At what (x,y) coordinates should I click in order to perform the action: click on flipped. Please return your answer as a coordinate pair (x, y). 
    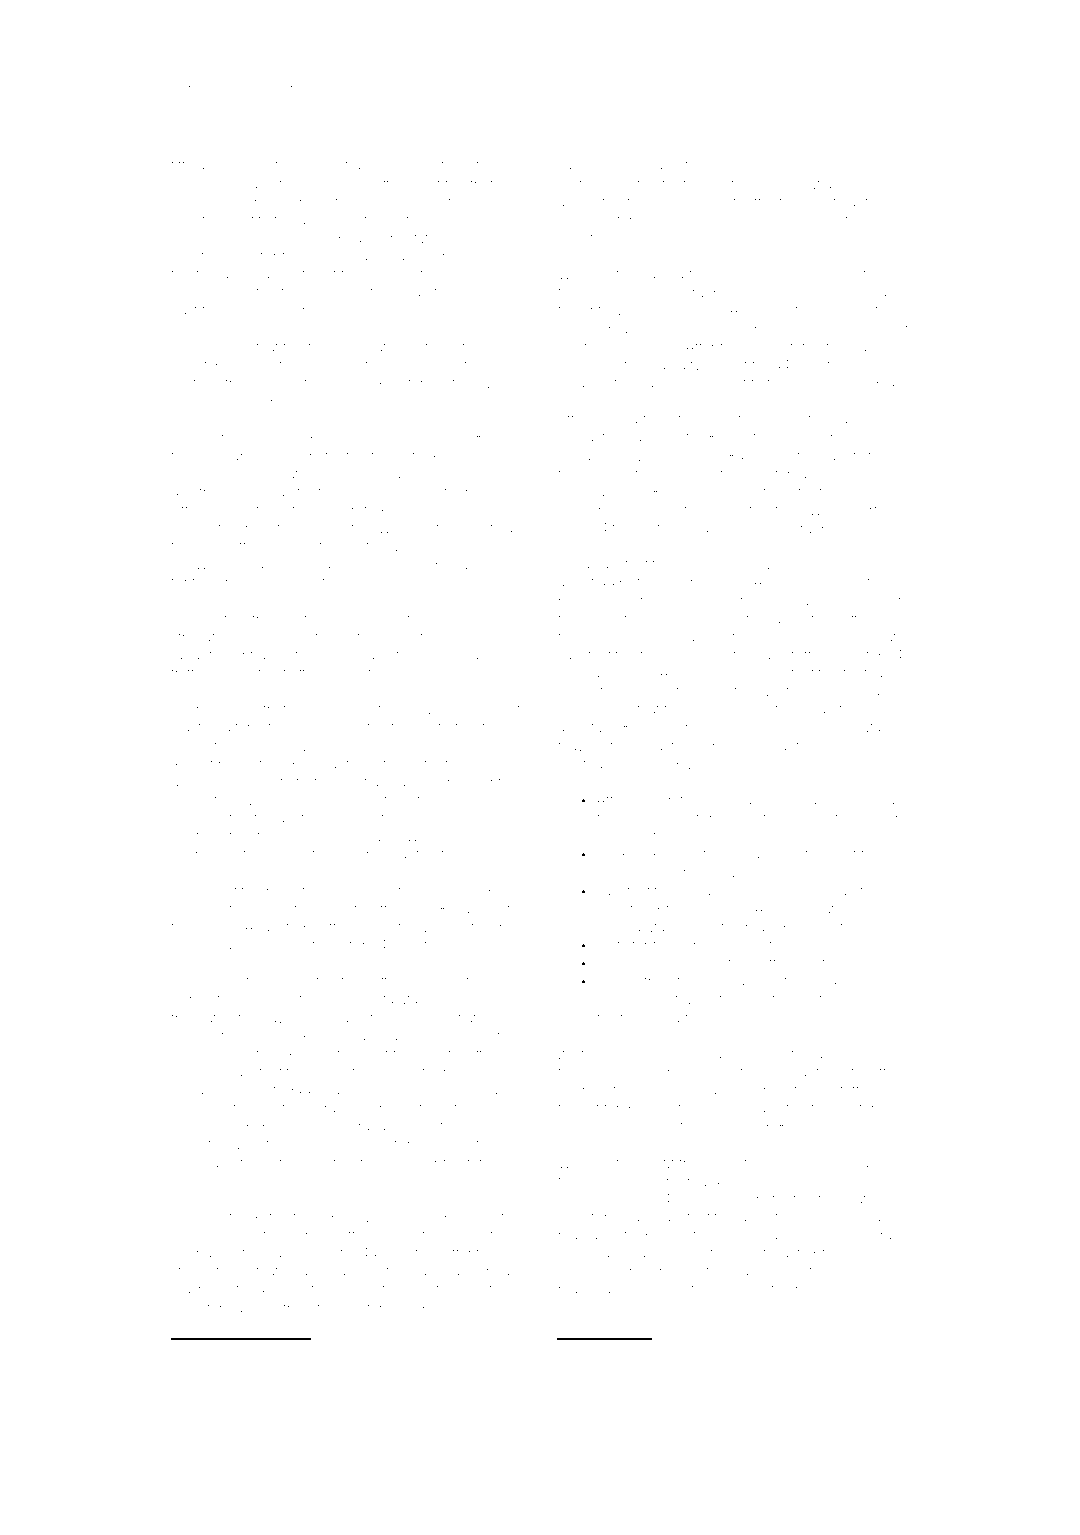
    Looking at the image, I should click on (483, 348).
